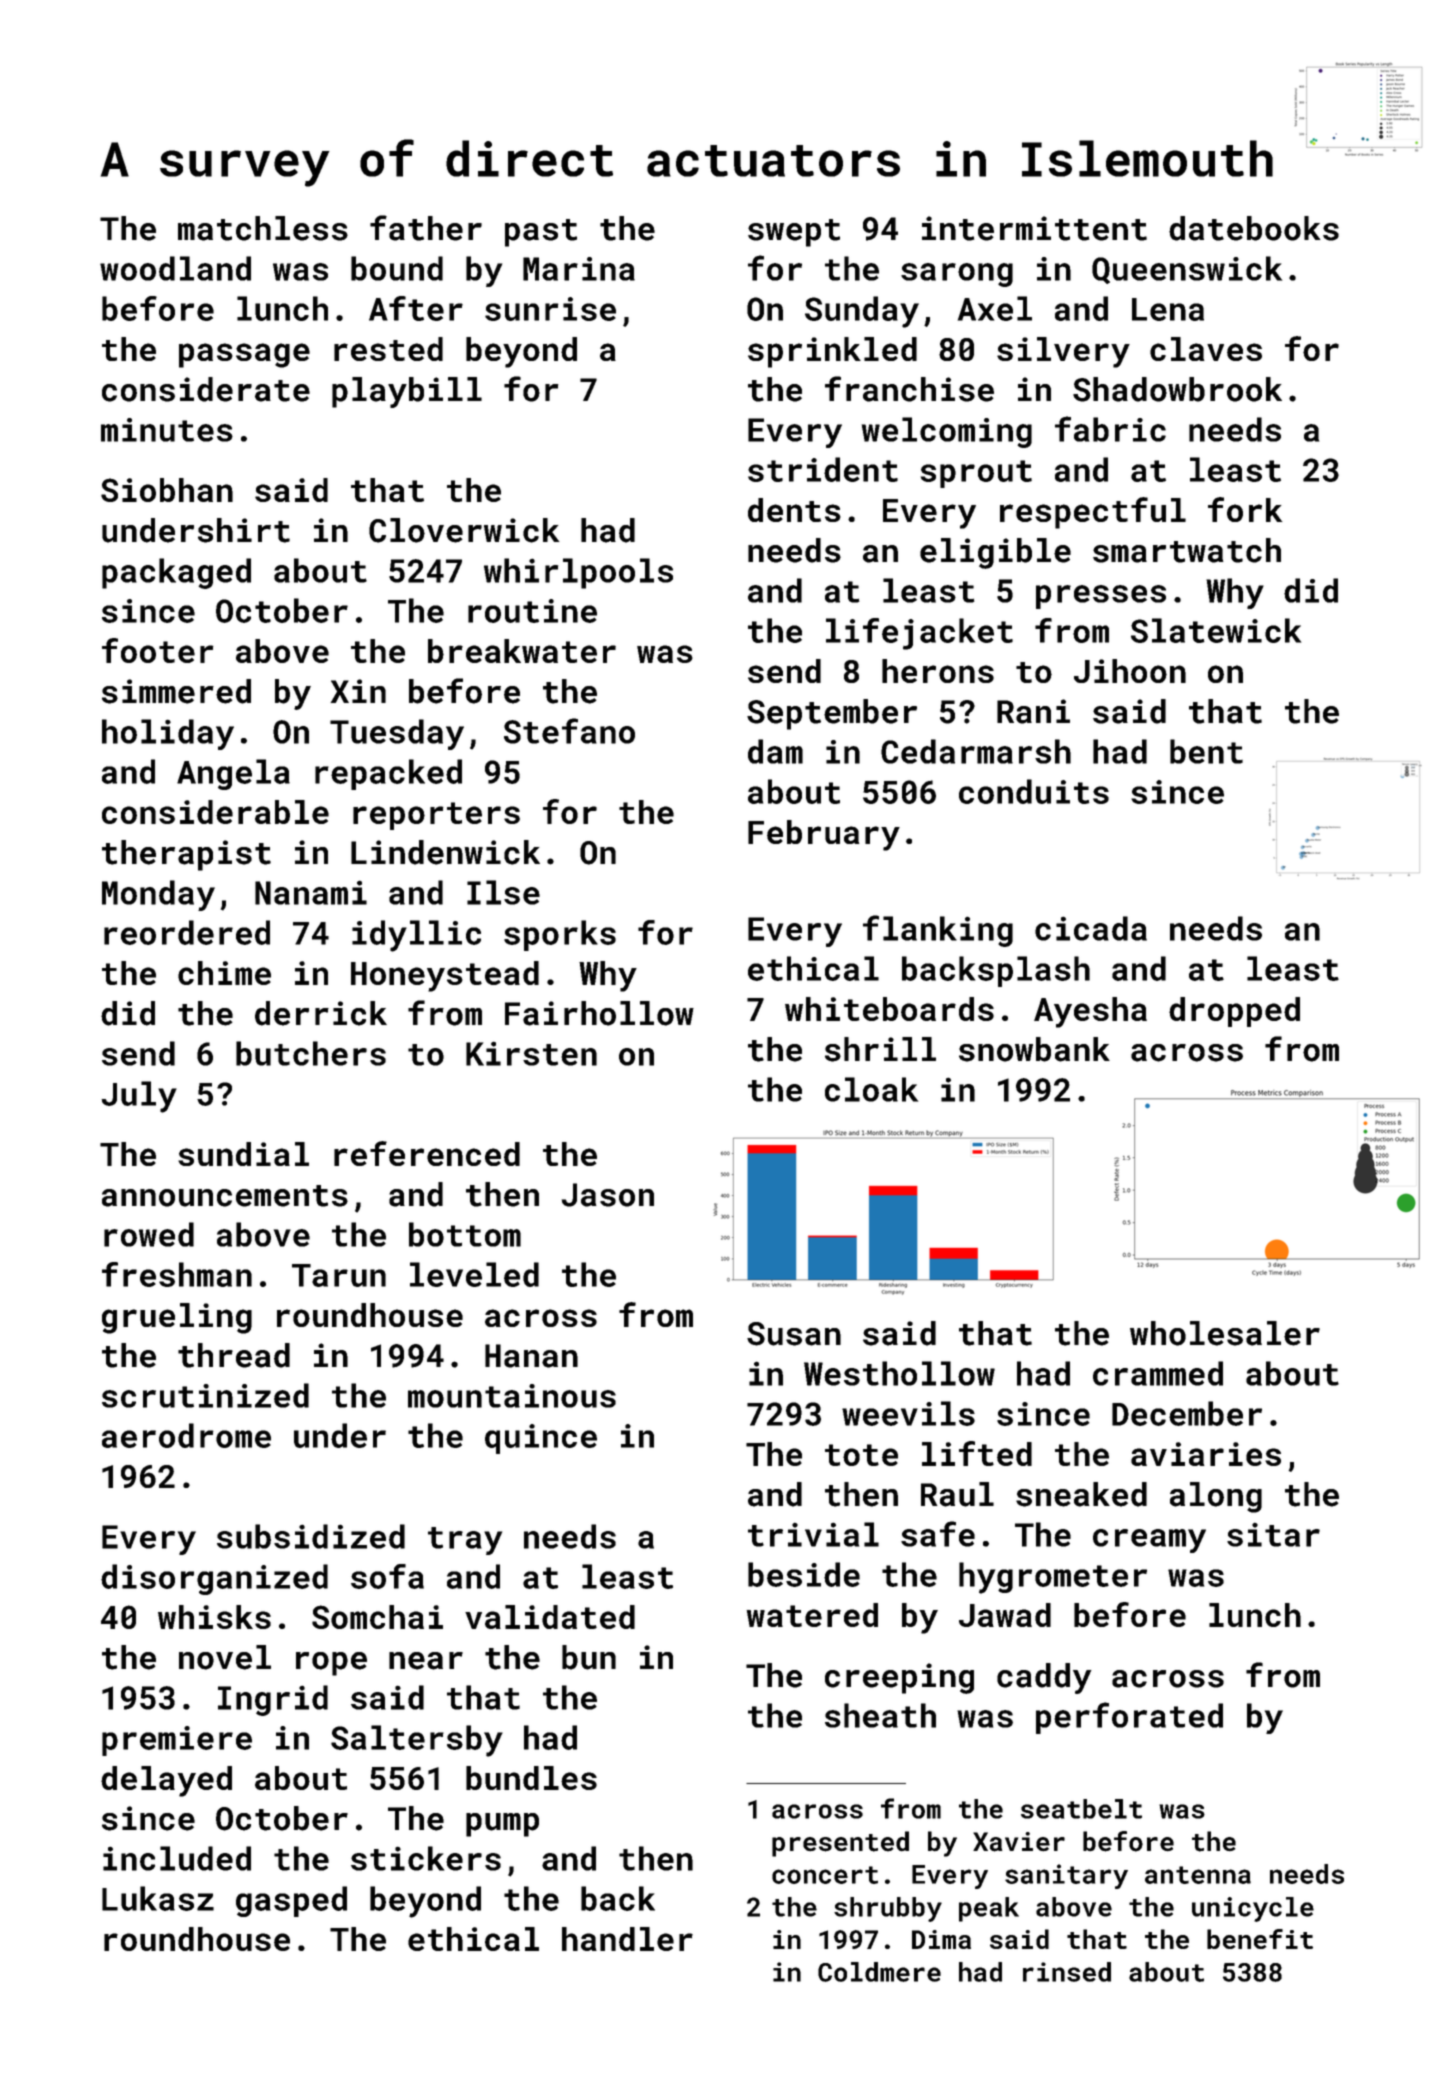  Describe the element at coordinates (531, 1778) in the screenshot. I see `bundles` at that location.
